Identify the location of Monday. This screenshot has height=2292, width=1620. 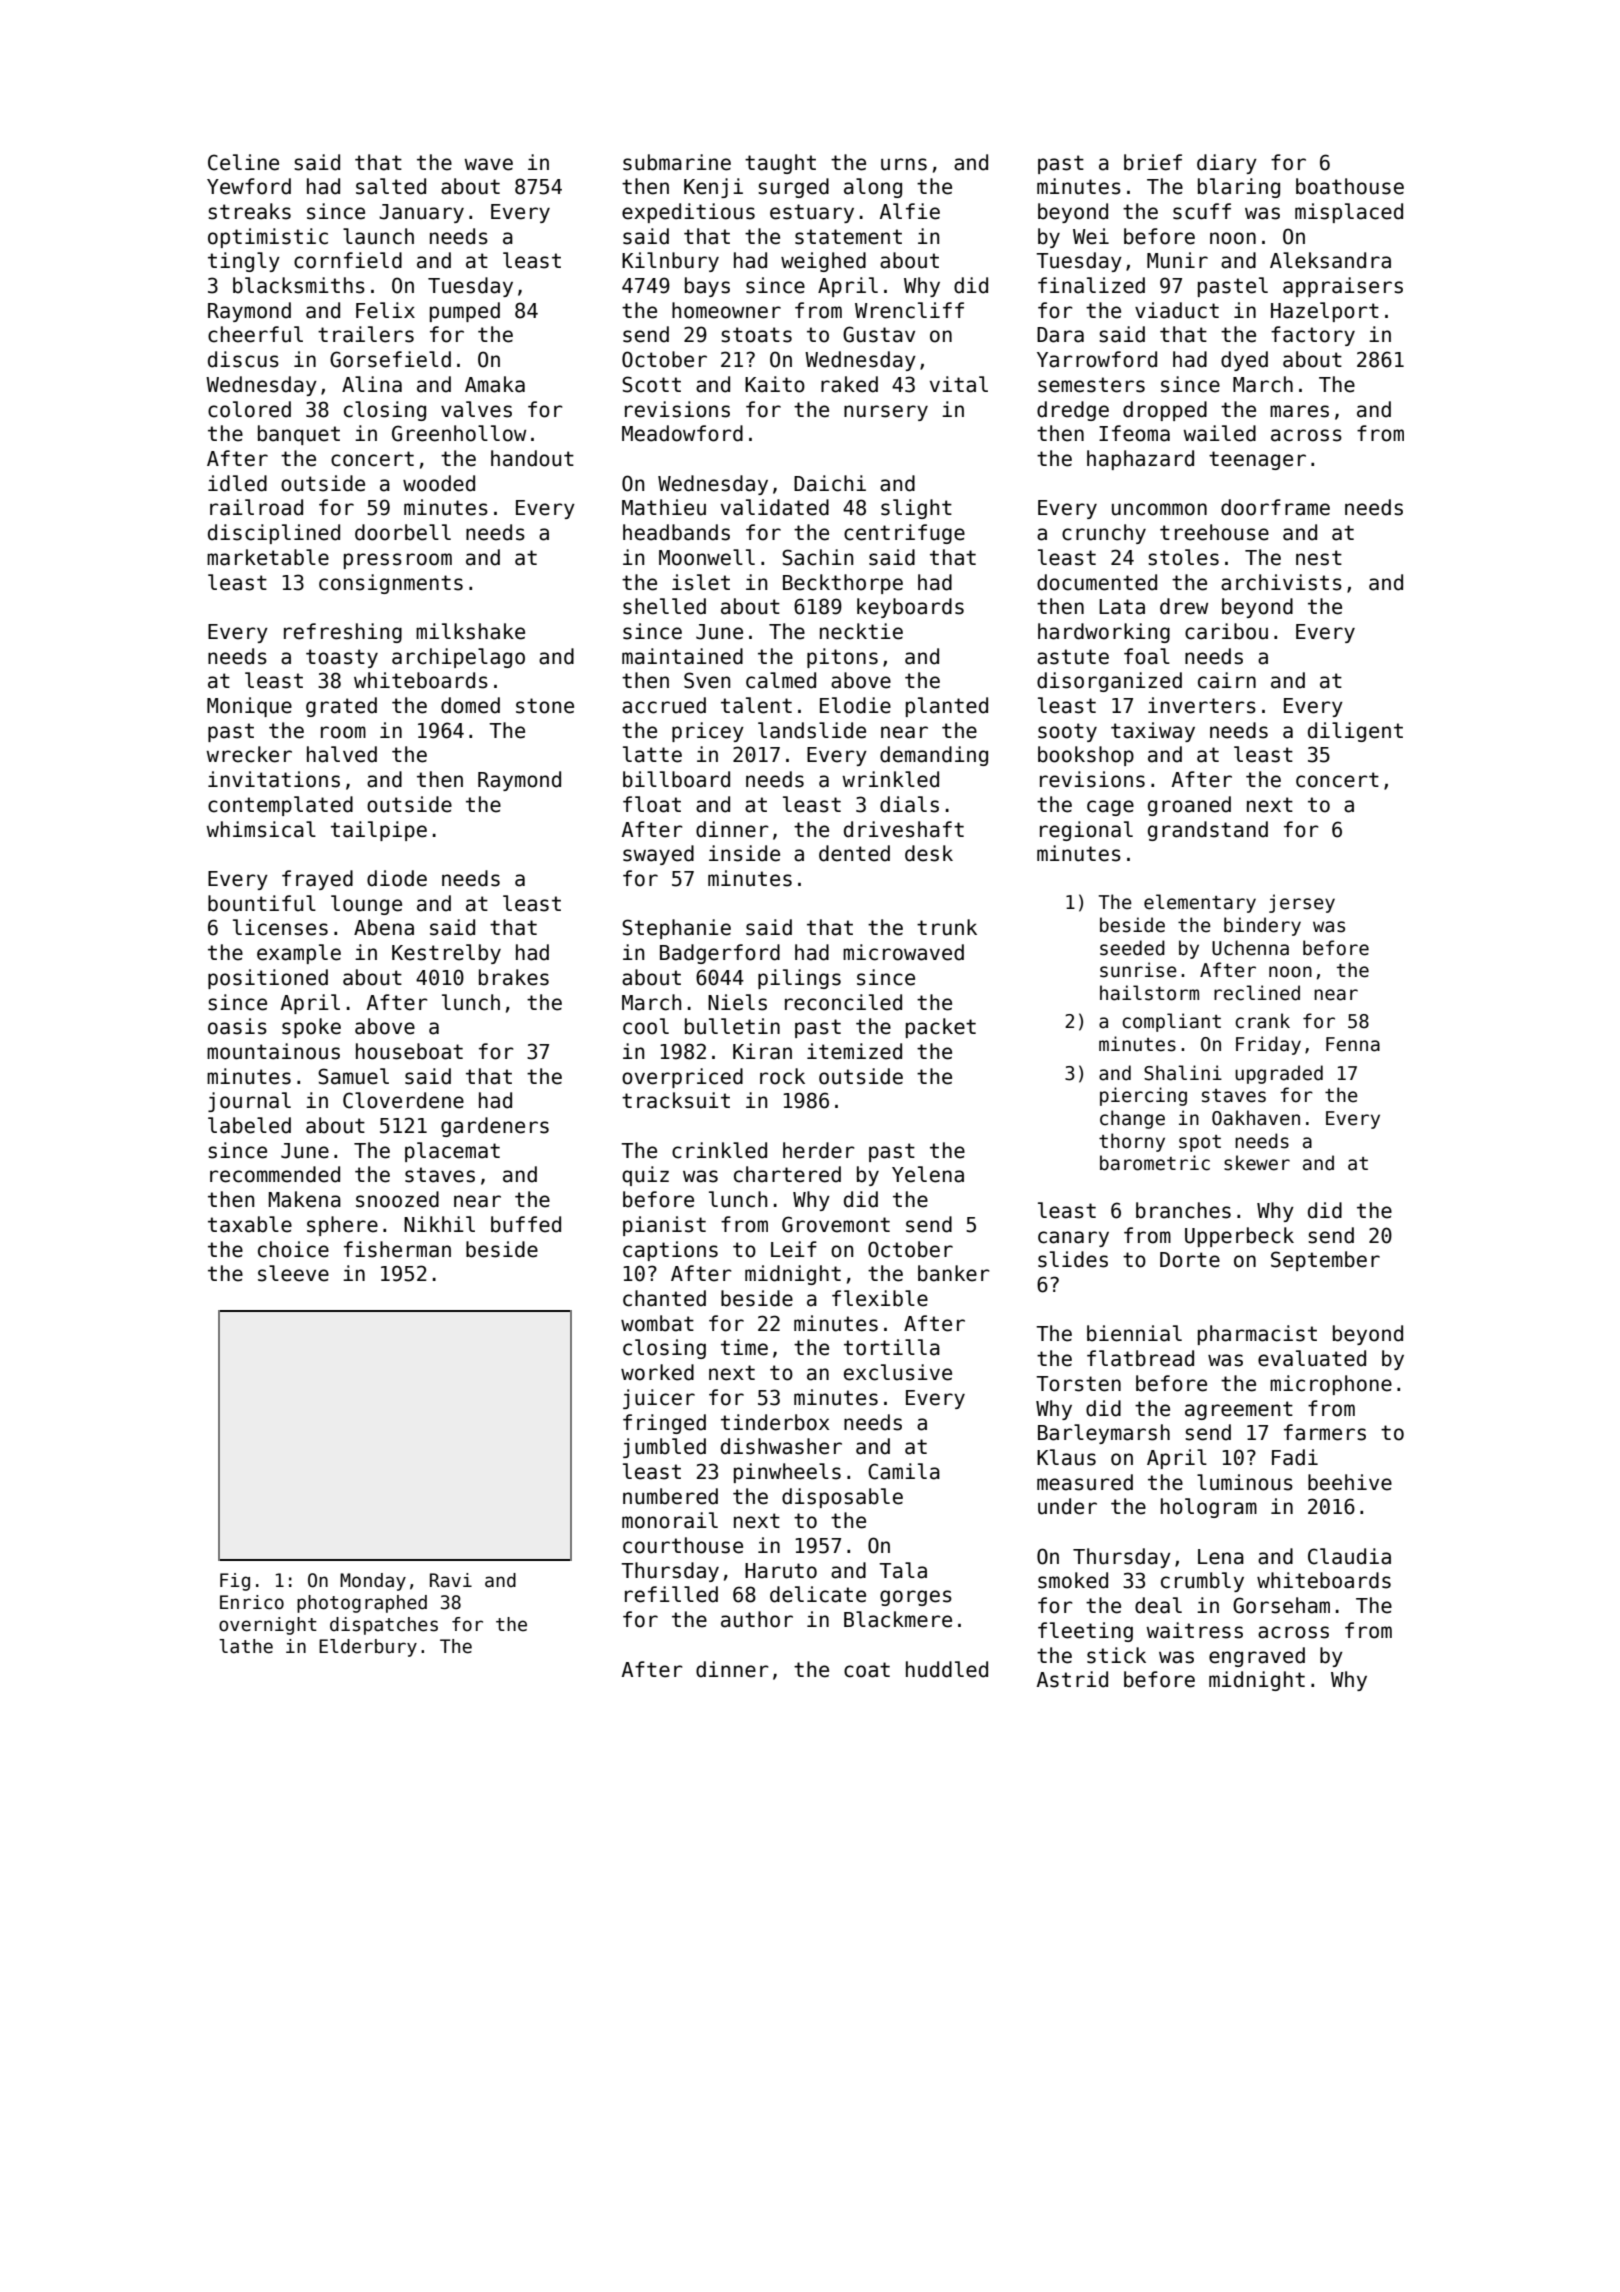
(373, 1582).
